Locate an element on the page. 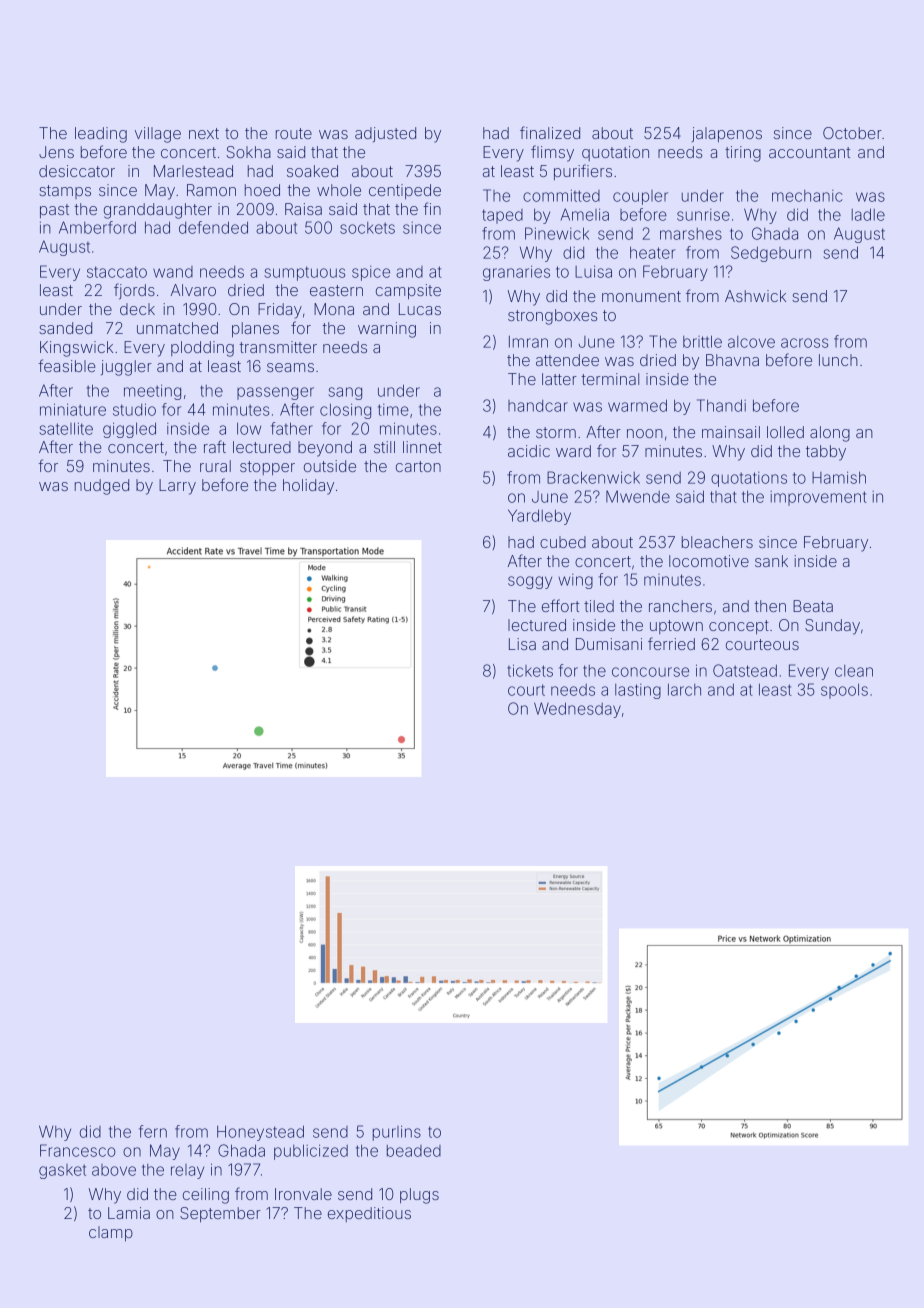  fern is located at coordinates (153, 1131).
